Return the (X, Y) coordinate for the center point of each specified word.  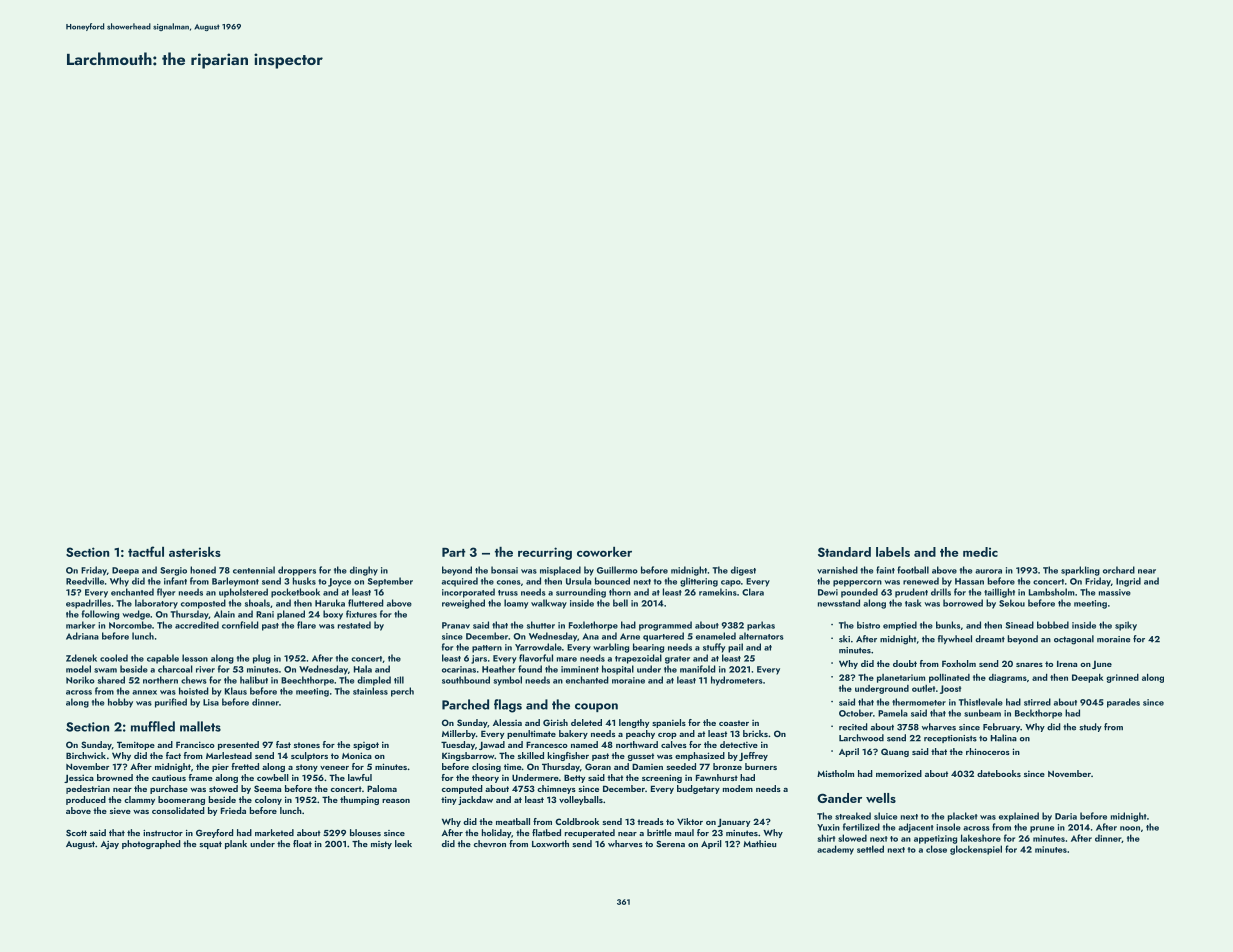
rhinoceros (988, 751)
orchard (1119, 570)
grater (677, 660)
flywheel (955, 639)
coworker (604, 552)
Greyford (215, 833)
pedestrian (88, 789)
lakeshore (981, 838)
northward (637, 744)
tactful (146, 551)
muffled (153, 726)
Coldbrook (577, 821)
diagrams (1008, 678)
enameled (716, 636)
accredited (197, 625)
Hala (363, 669)
